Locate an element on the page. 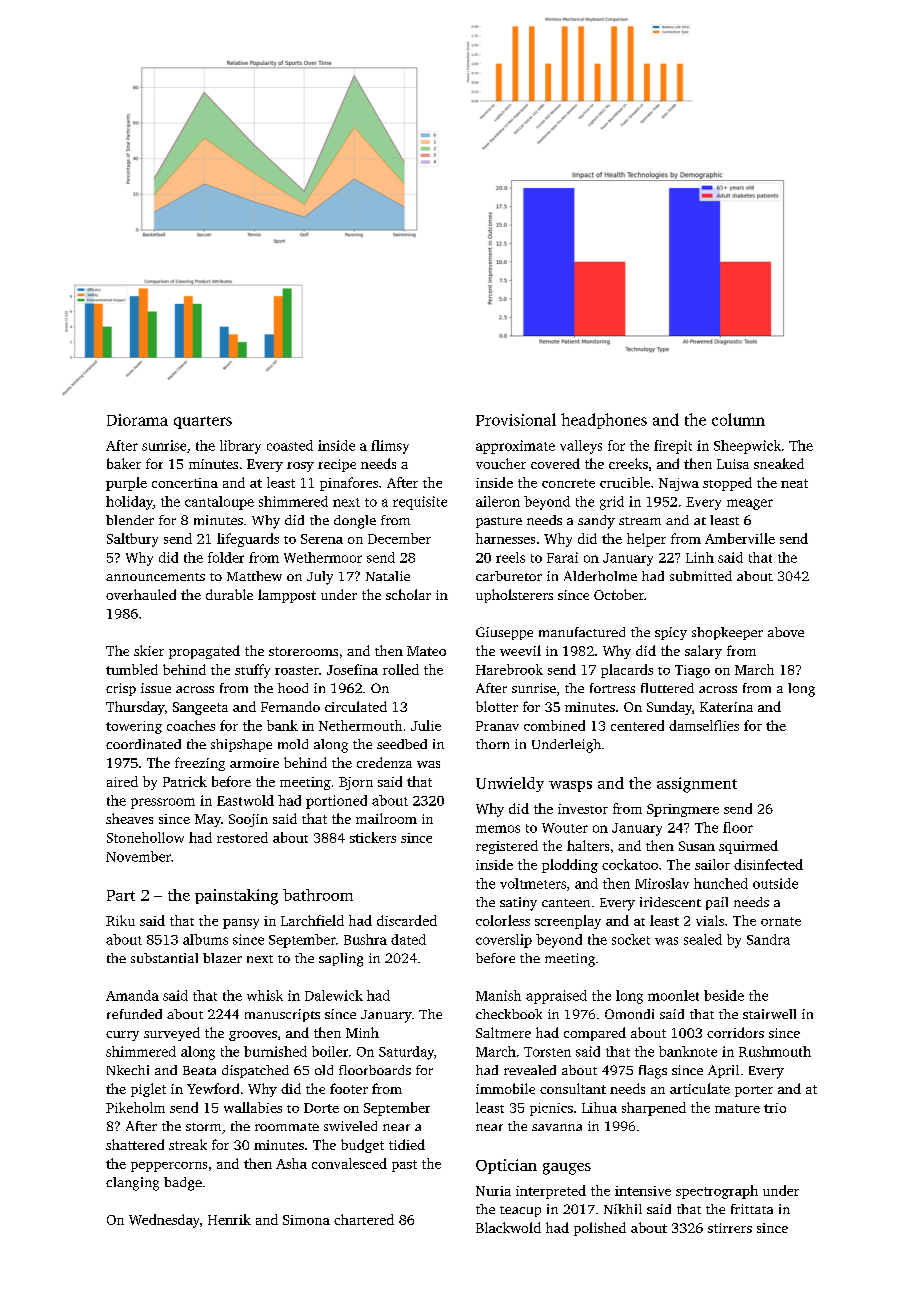 The width and height of the document is (924, 1308). whisk is located at coordinates (265, 995).
